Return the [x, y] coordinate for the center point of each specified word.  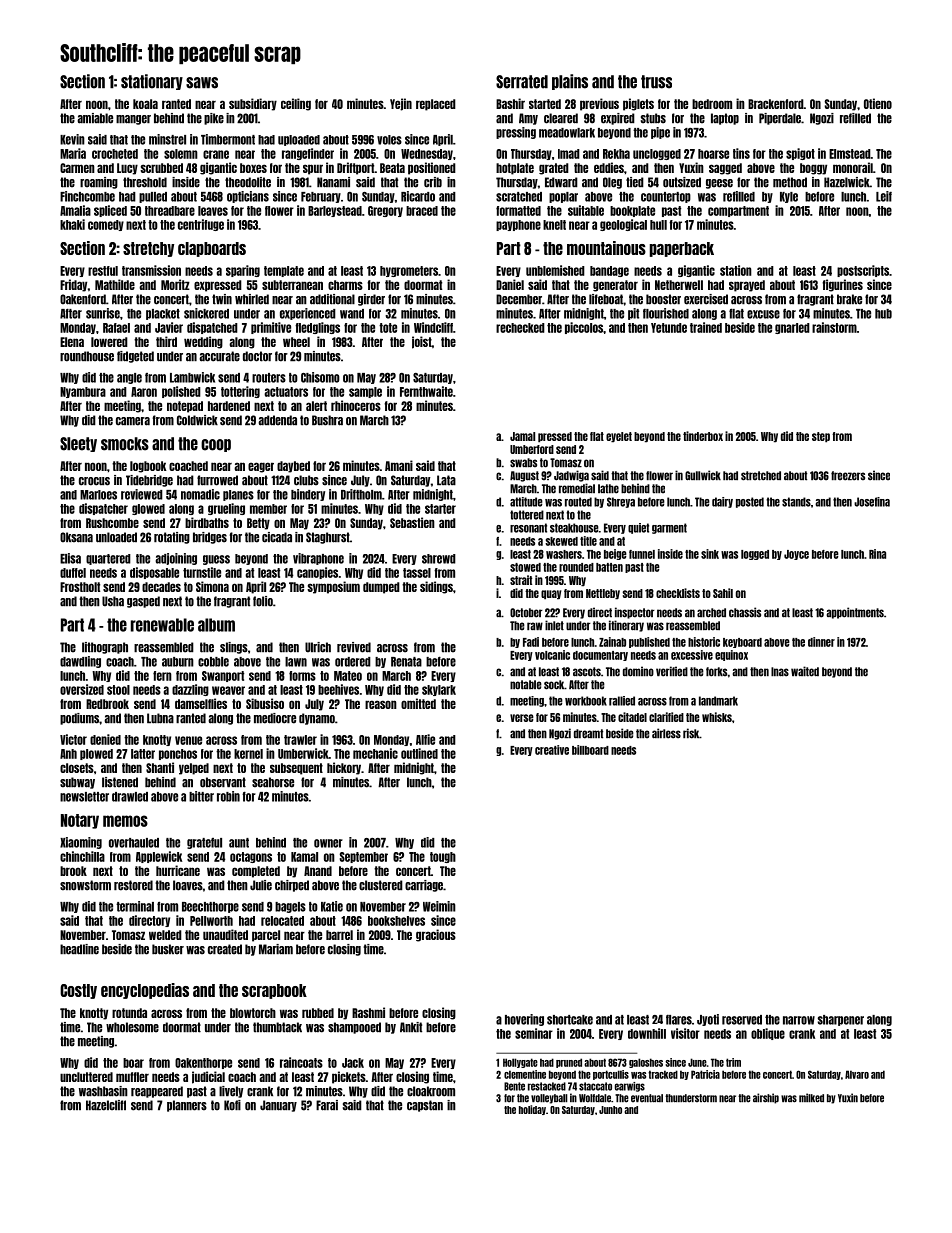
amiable [95, 118]
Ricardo [418, 196]
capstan [425, 1106]
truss [656, 82]
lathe [608, 489]
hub [883, 314]
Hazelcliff [106, 1105]
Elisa [70, 558]
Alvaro [857, 1074]
